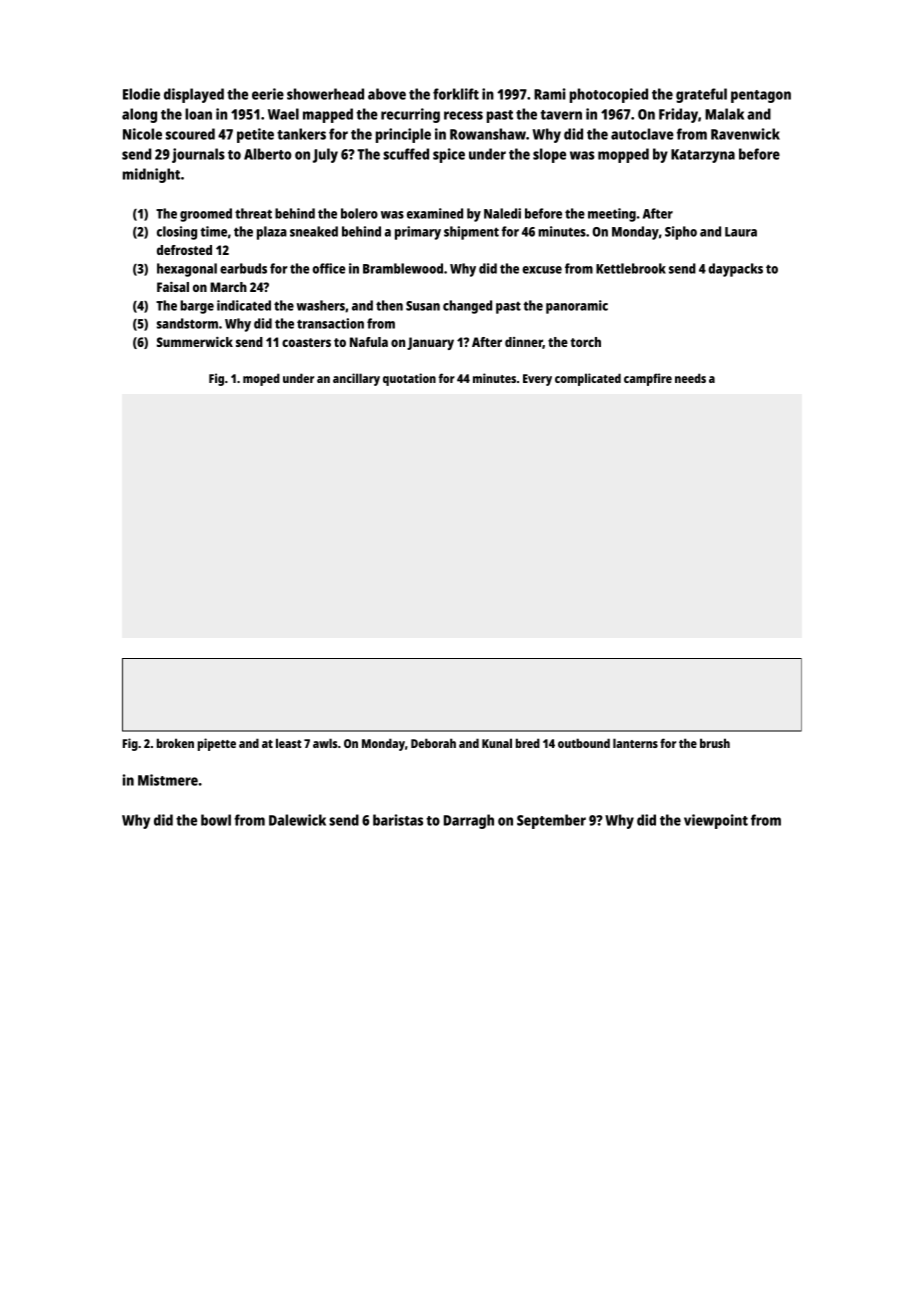 This document has width=924, height=1308. What do you see at coordinates (681, 233) in the document?
I see `Sipho` at bounding box center [681, 233].
